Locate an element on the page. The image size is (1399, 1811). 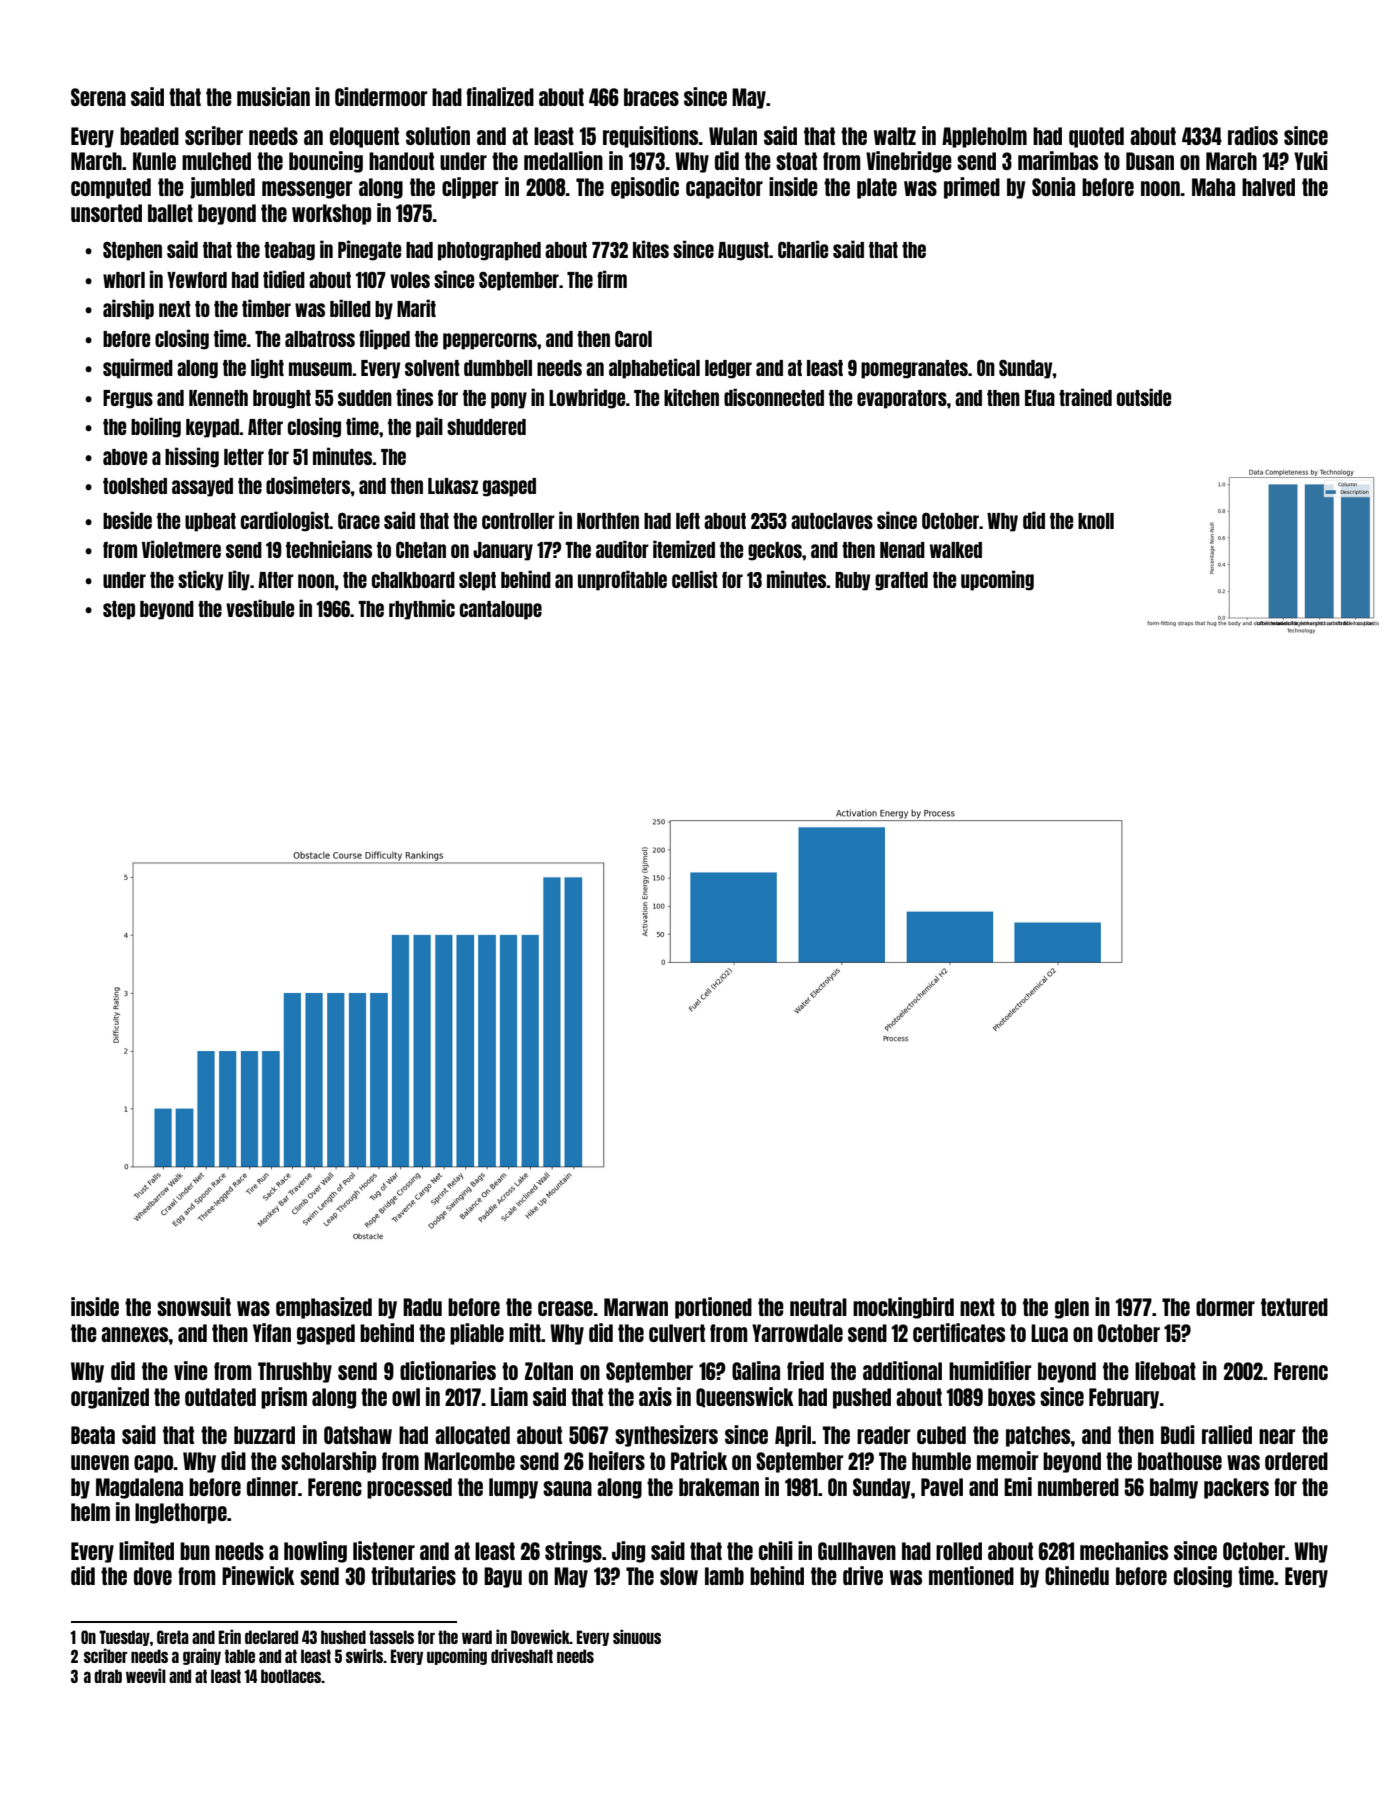
Chinedu is located at coordinates (1077, 1575).
